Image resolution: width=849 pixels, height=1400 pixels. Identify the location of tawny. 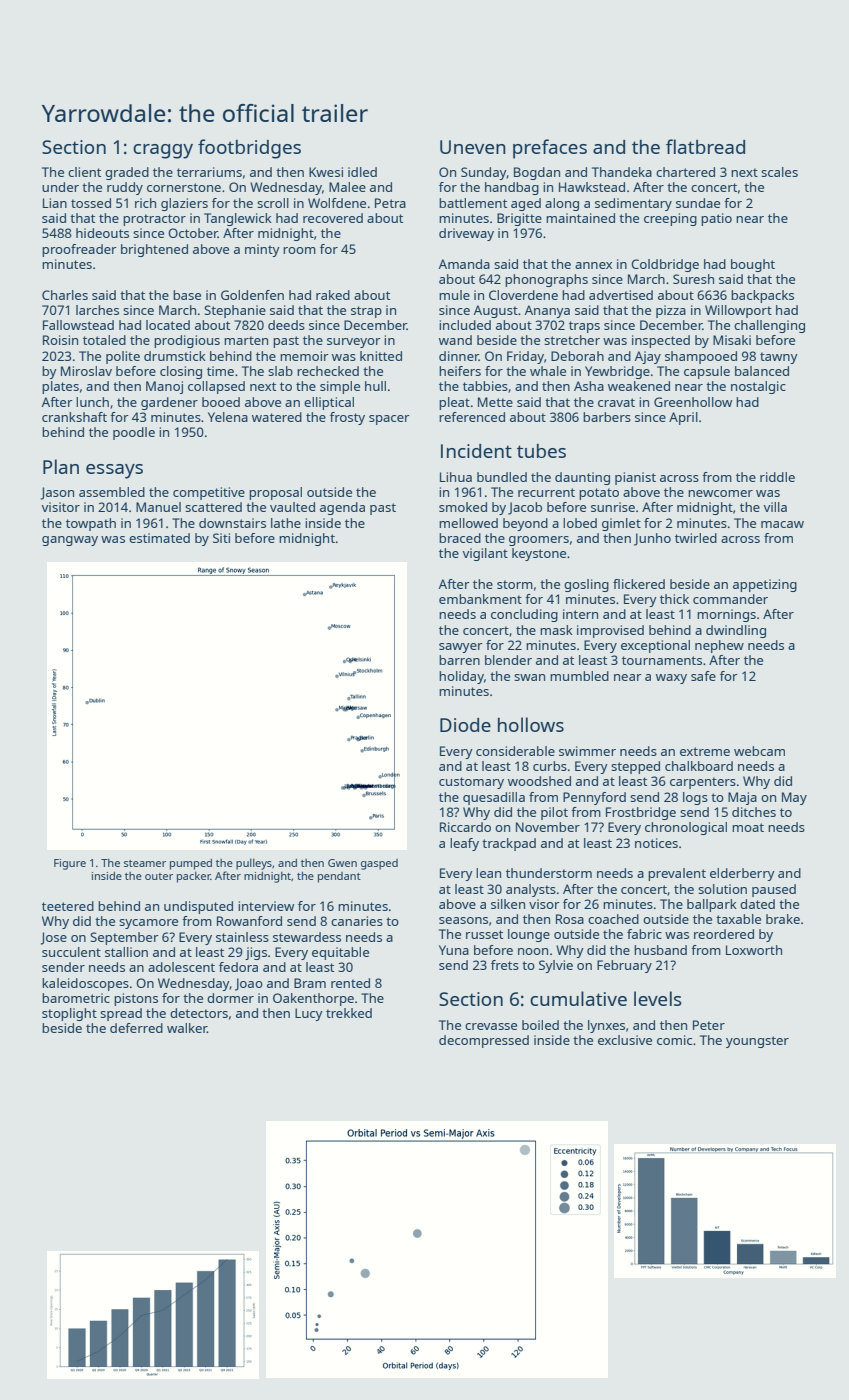
(779, 358).
